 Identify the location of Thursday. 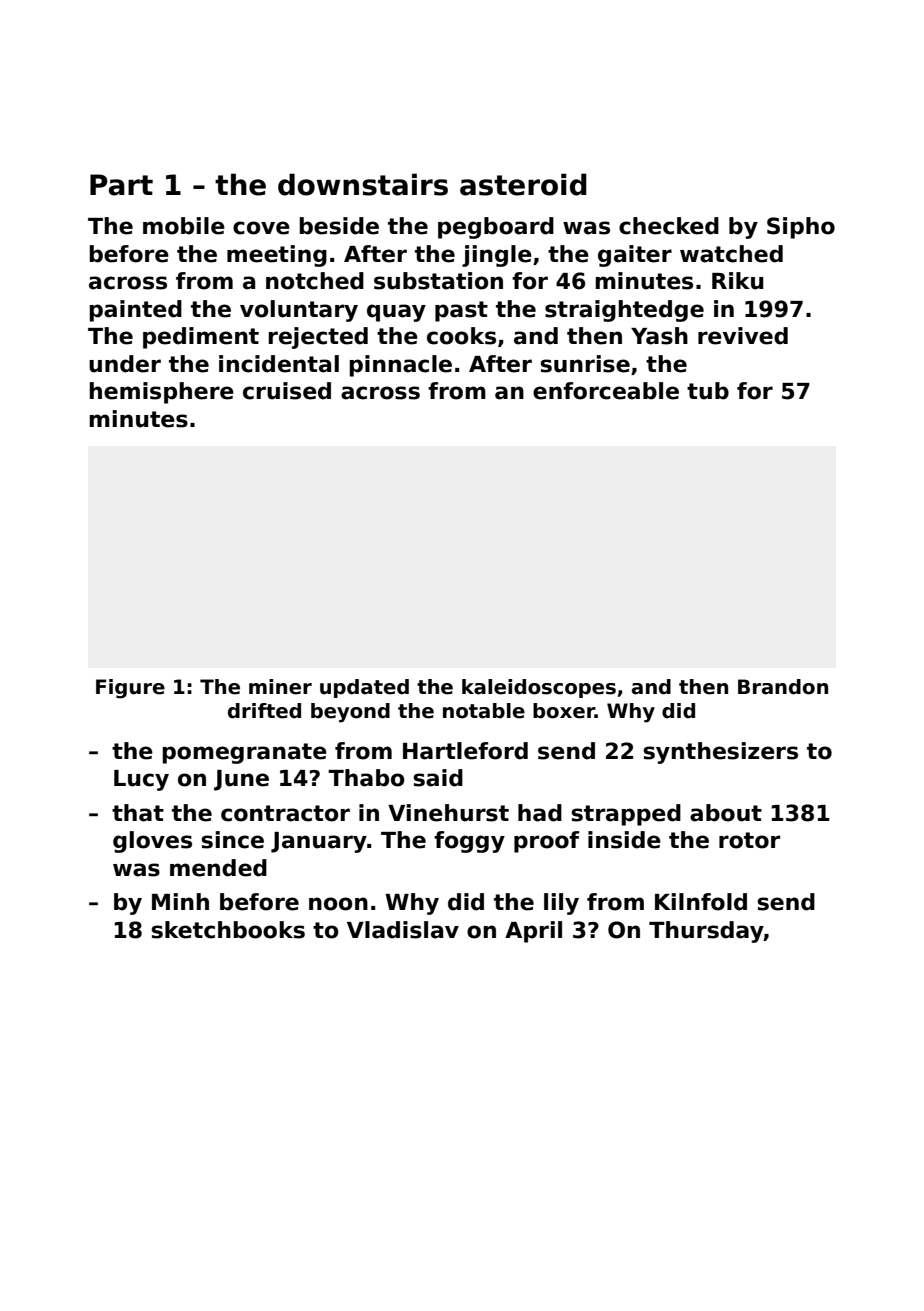
(706, 932).
